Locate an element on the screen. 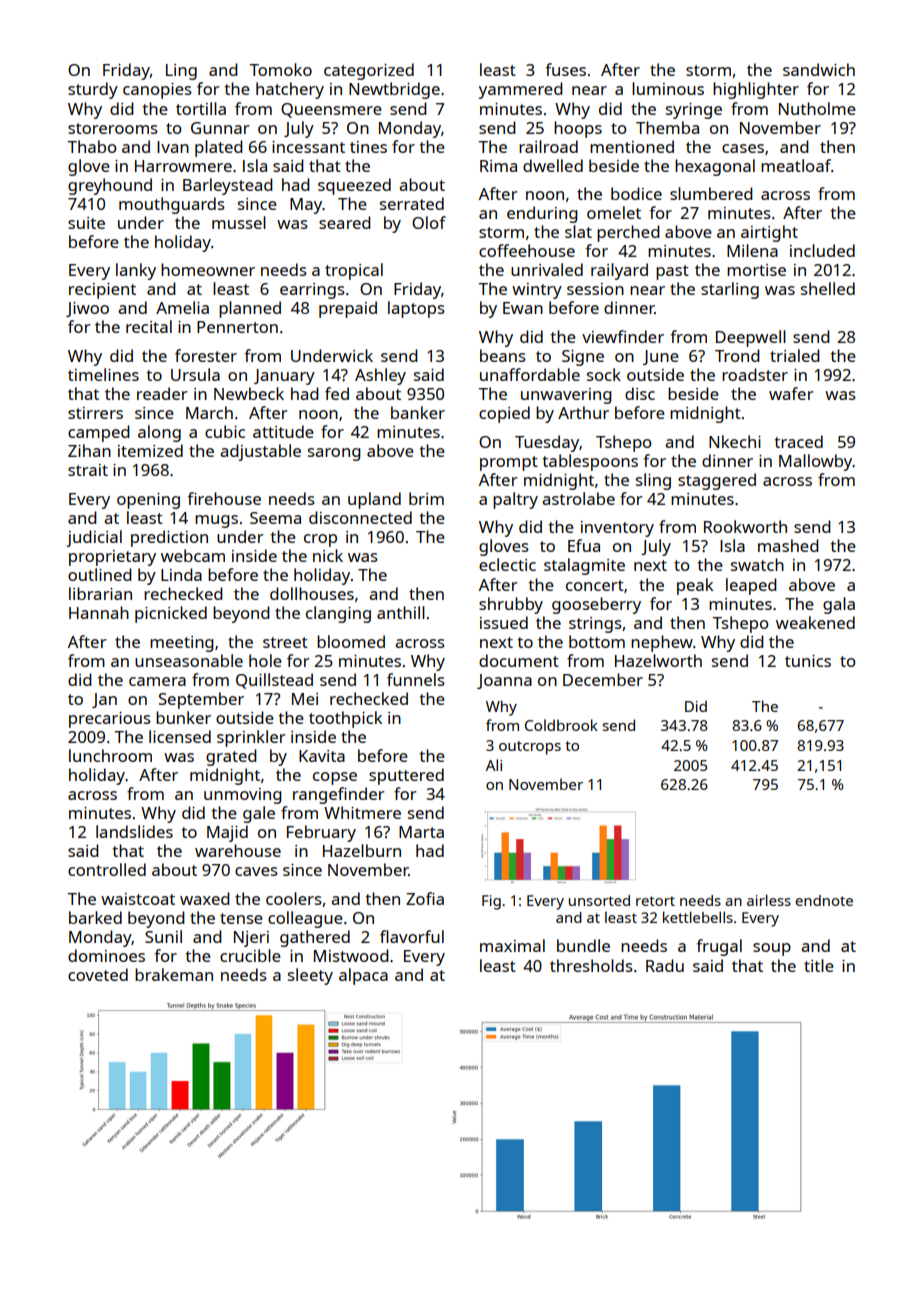 This screenshot has width=924, height=1308. meatloaf is located at coordinates (796, 165).
